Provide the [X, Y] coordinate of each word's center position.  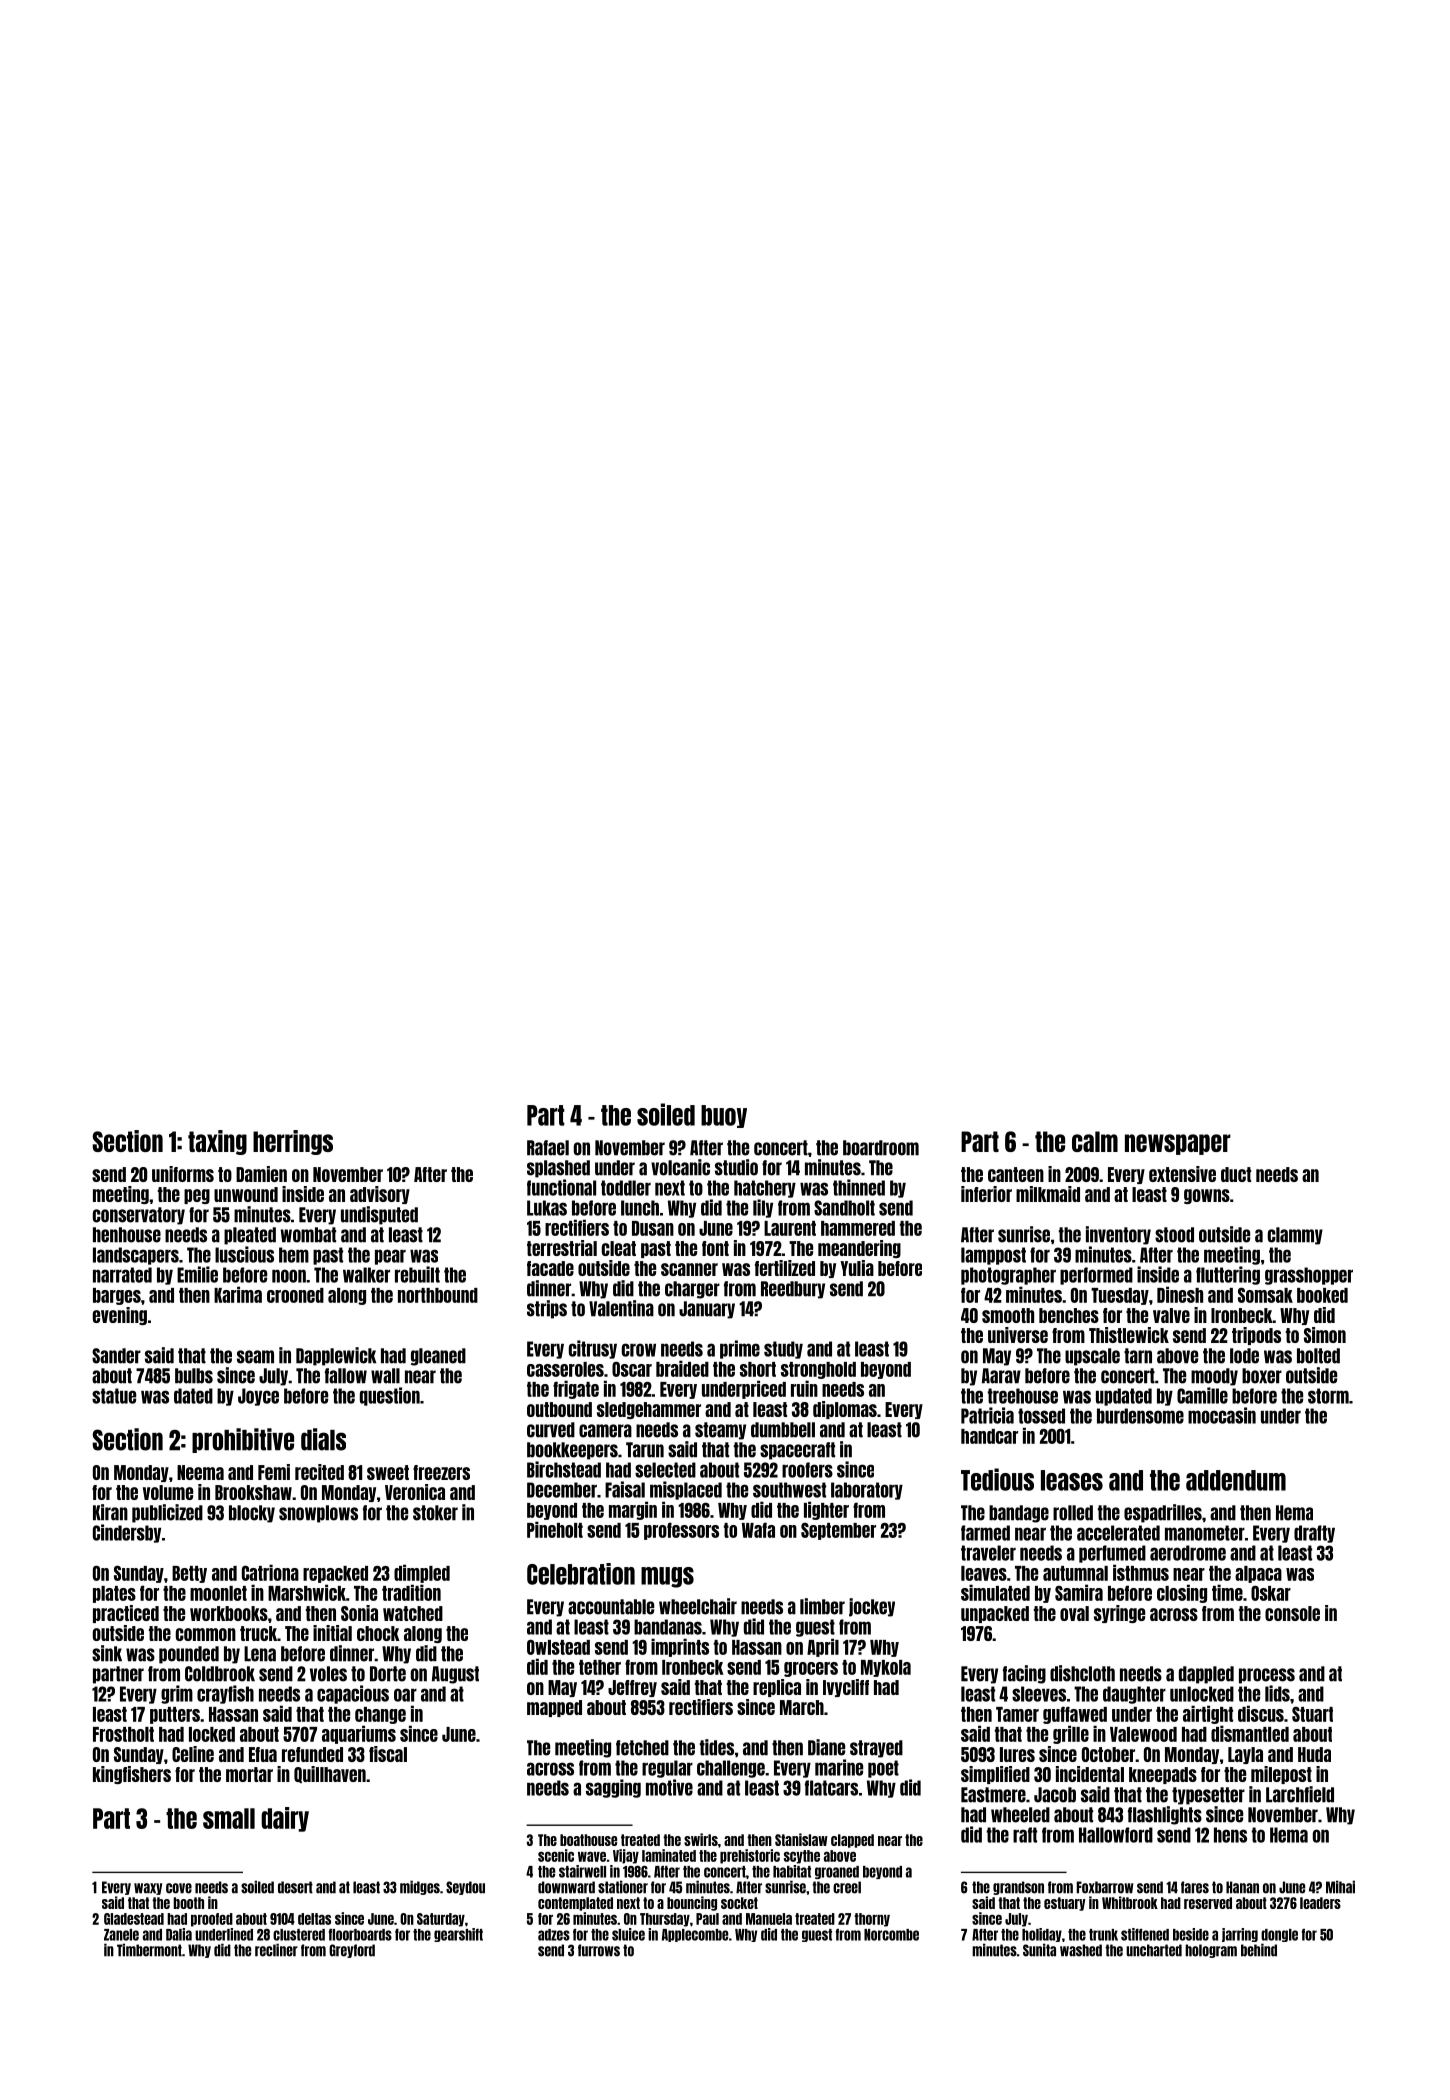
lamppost [993, 1256]
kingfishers [132, 1775]
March [802, 1707]
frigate [576, 1389]
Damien [261, 1174]
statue [114, 1396]
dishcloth [1082, 1673]
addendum [1236, 1480]
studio [736, 1167]
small [229, 1818]
